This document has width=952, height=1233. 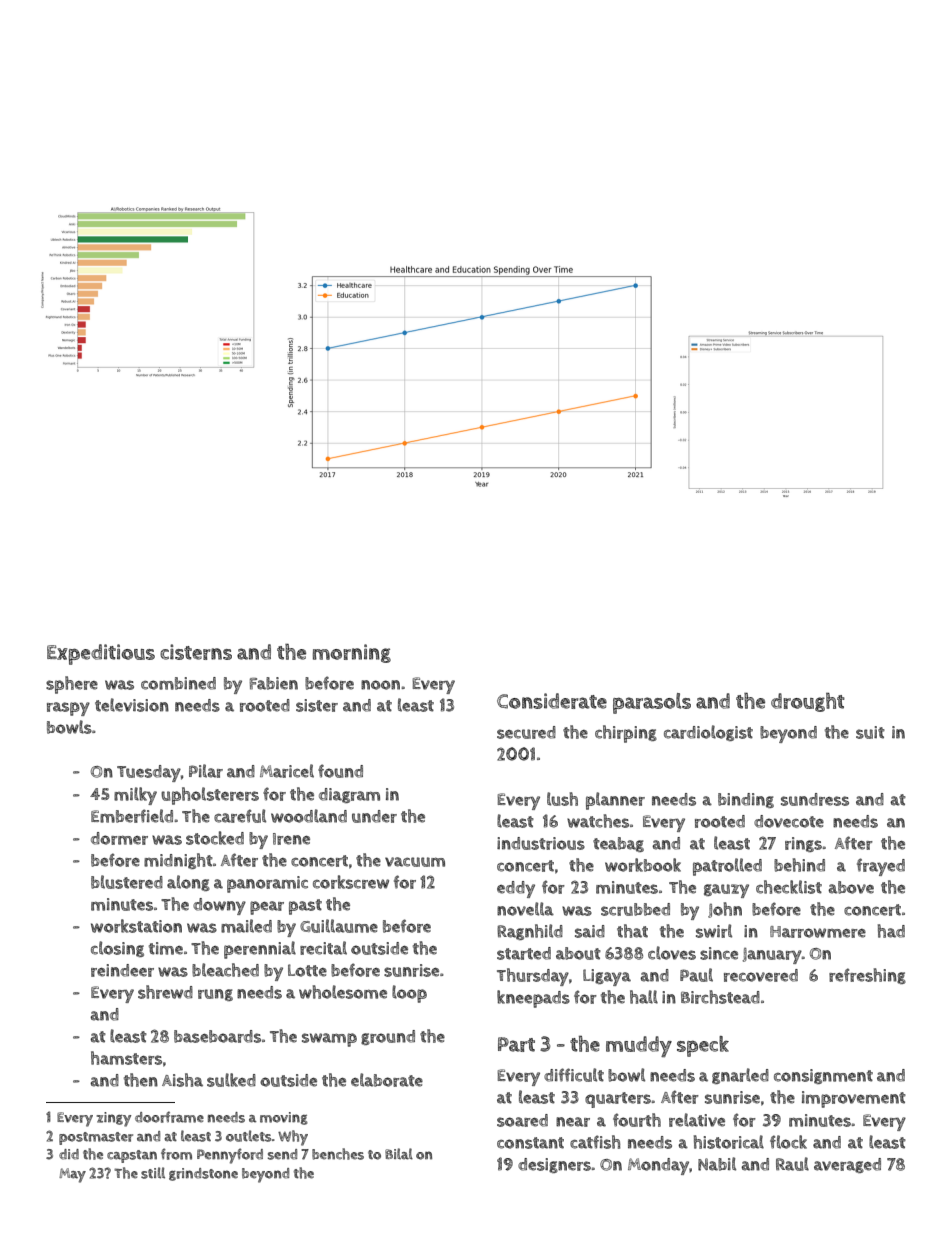 What do you see at coordinates (196, 652) in the document?
I see `cisterns` at bounding box center [196, 652].
